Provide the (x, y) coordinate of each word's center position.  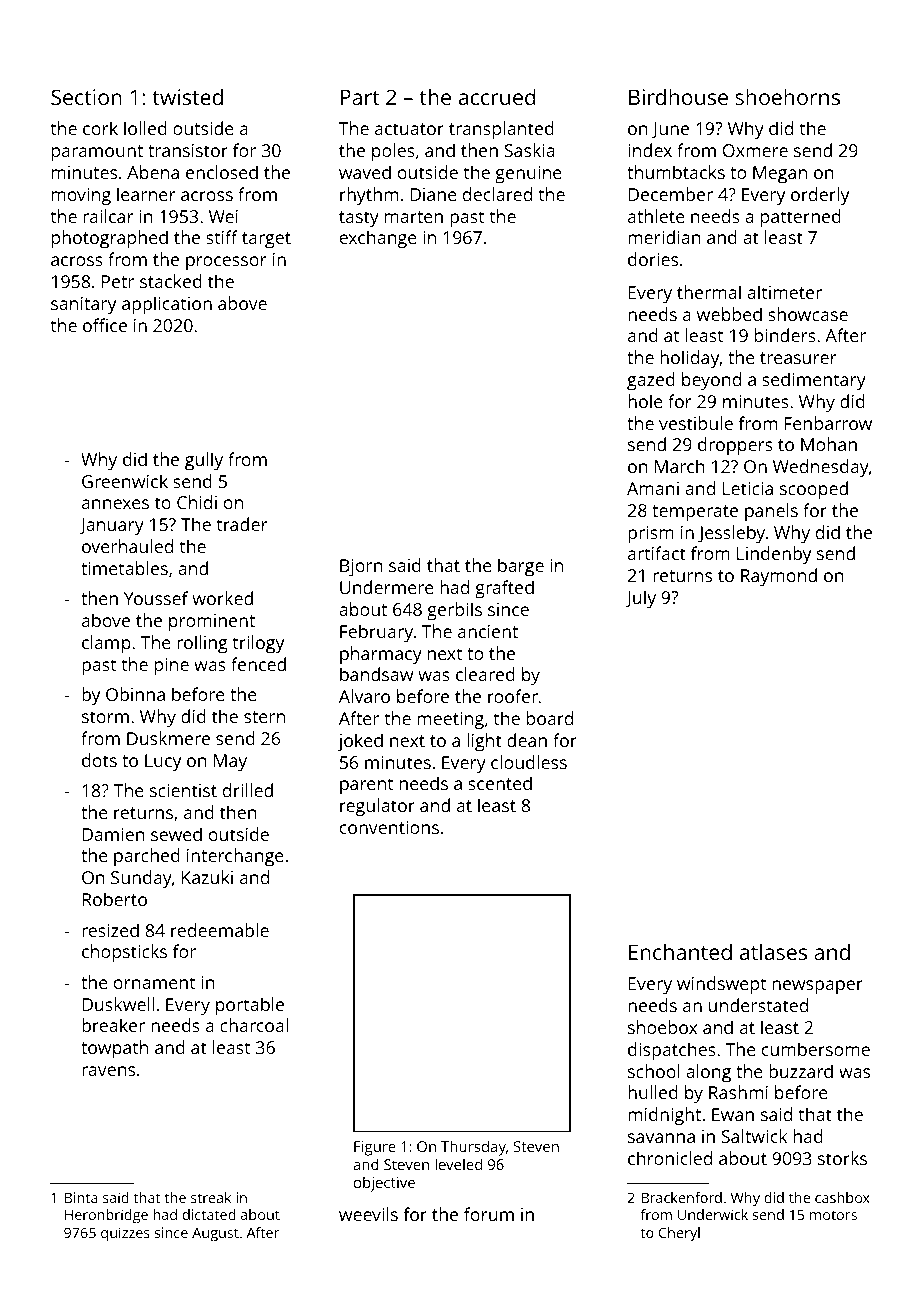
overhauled (127, 546)
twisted (187, 96)
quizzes (125, 1234)
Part (360, 97)
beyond (711, 381)
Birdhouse (678, 96)
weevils (368, 1214)
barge (521, 567)
